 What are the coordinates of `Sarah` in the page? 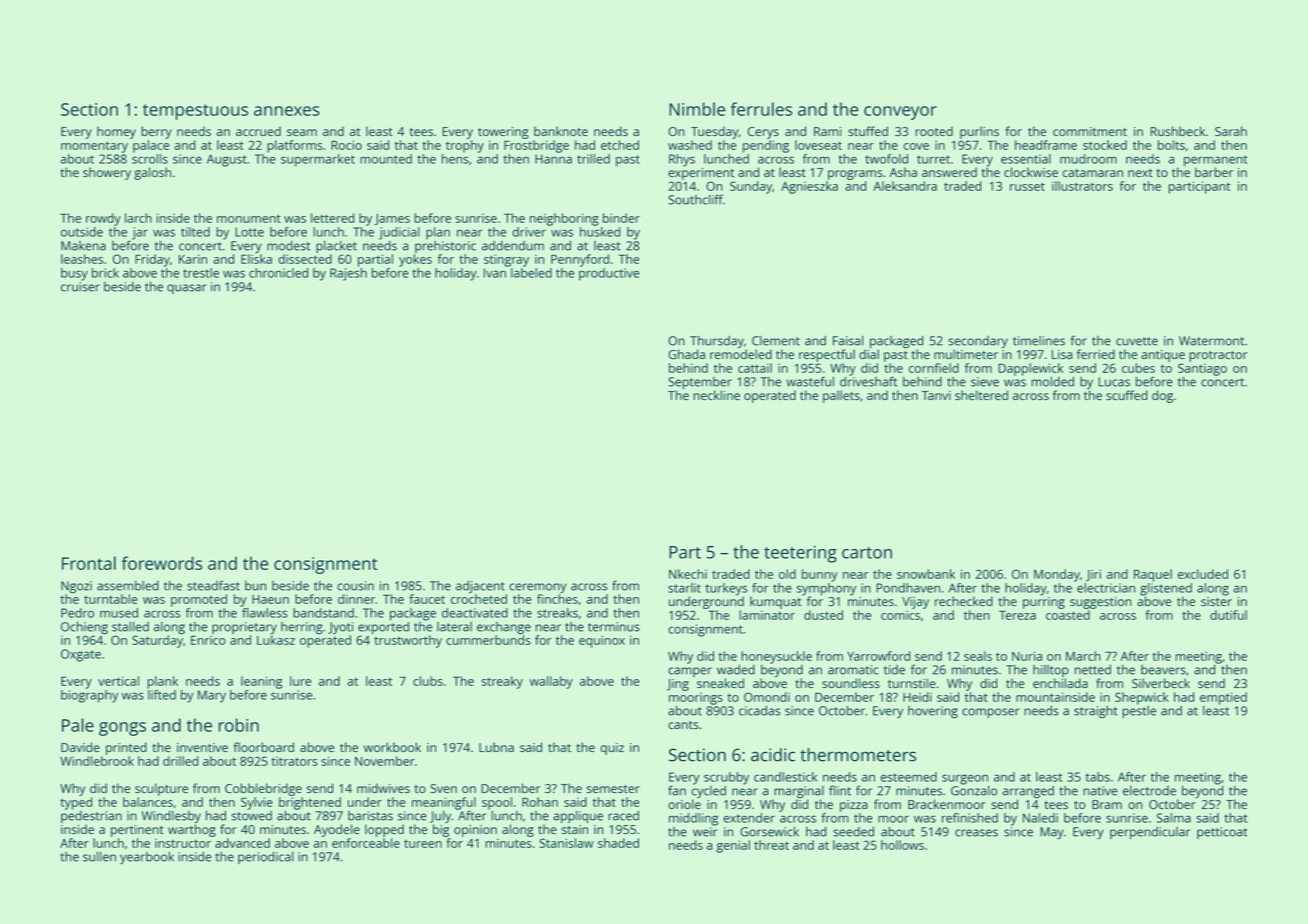 It's located at (1231, 131).
